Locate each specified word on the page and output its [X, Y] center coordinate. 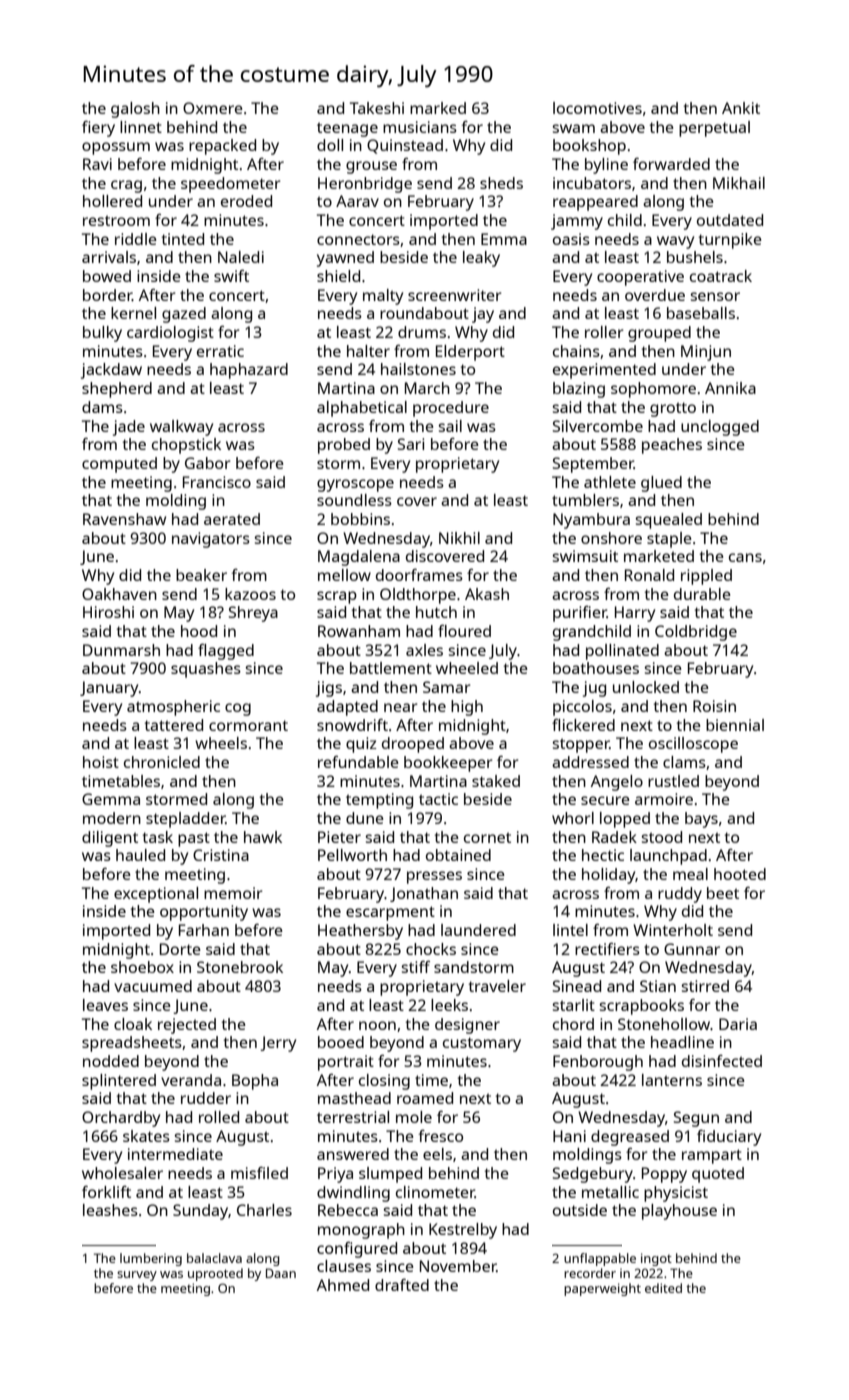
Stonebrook [240, 967]
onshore [611, 538]
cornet [487, 837]
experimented [604, 371]
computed [119, 465]
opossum [116, 148]
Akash [487, 594]
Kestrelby [463, 1231]
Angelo [617, 783]
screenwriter [455, 295]
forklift [106, 1192]
